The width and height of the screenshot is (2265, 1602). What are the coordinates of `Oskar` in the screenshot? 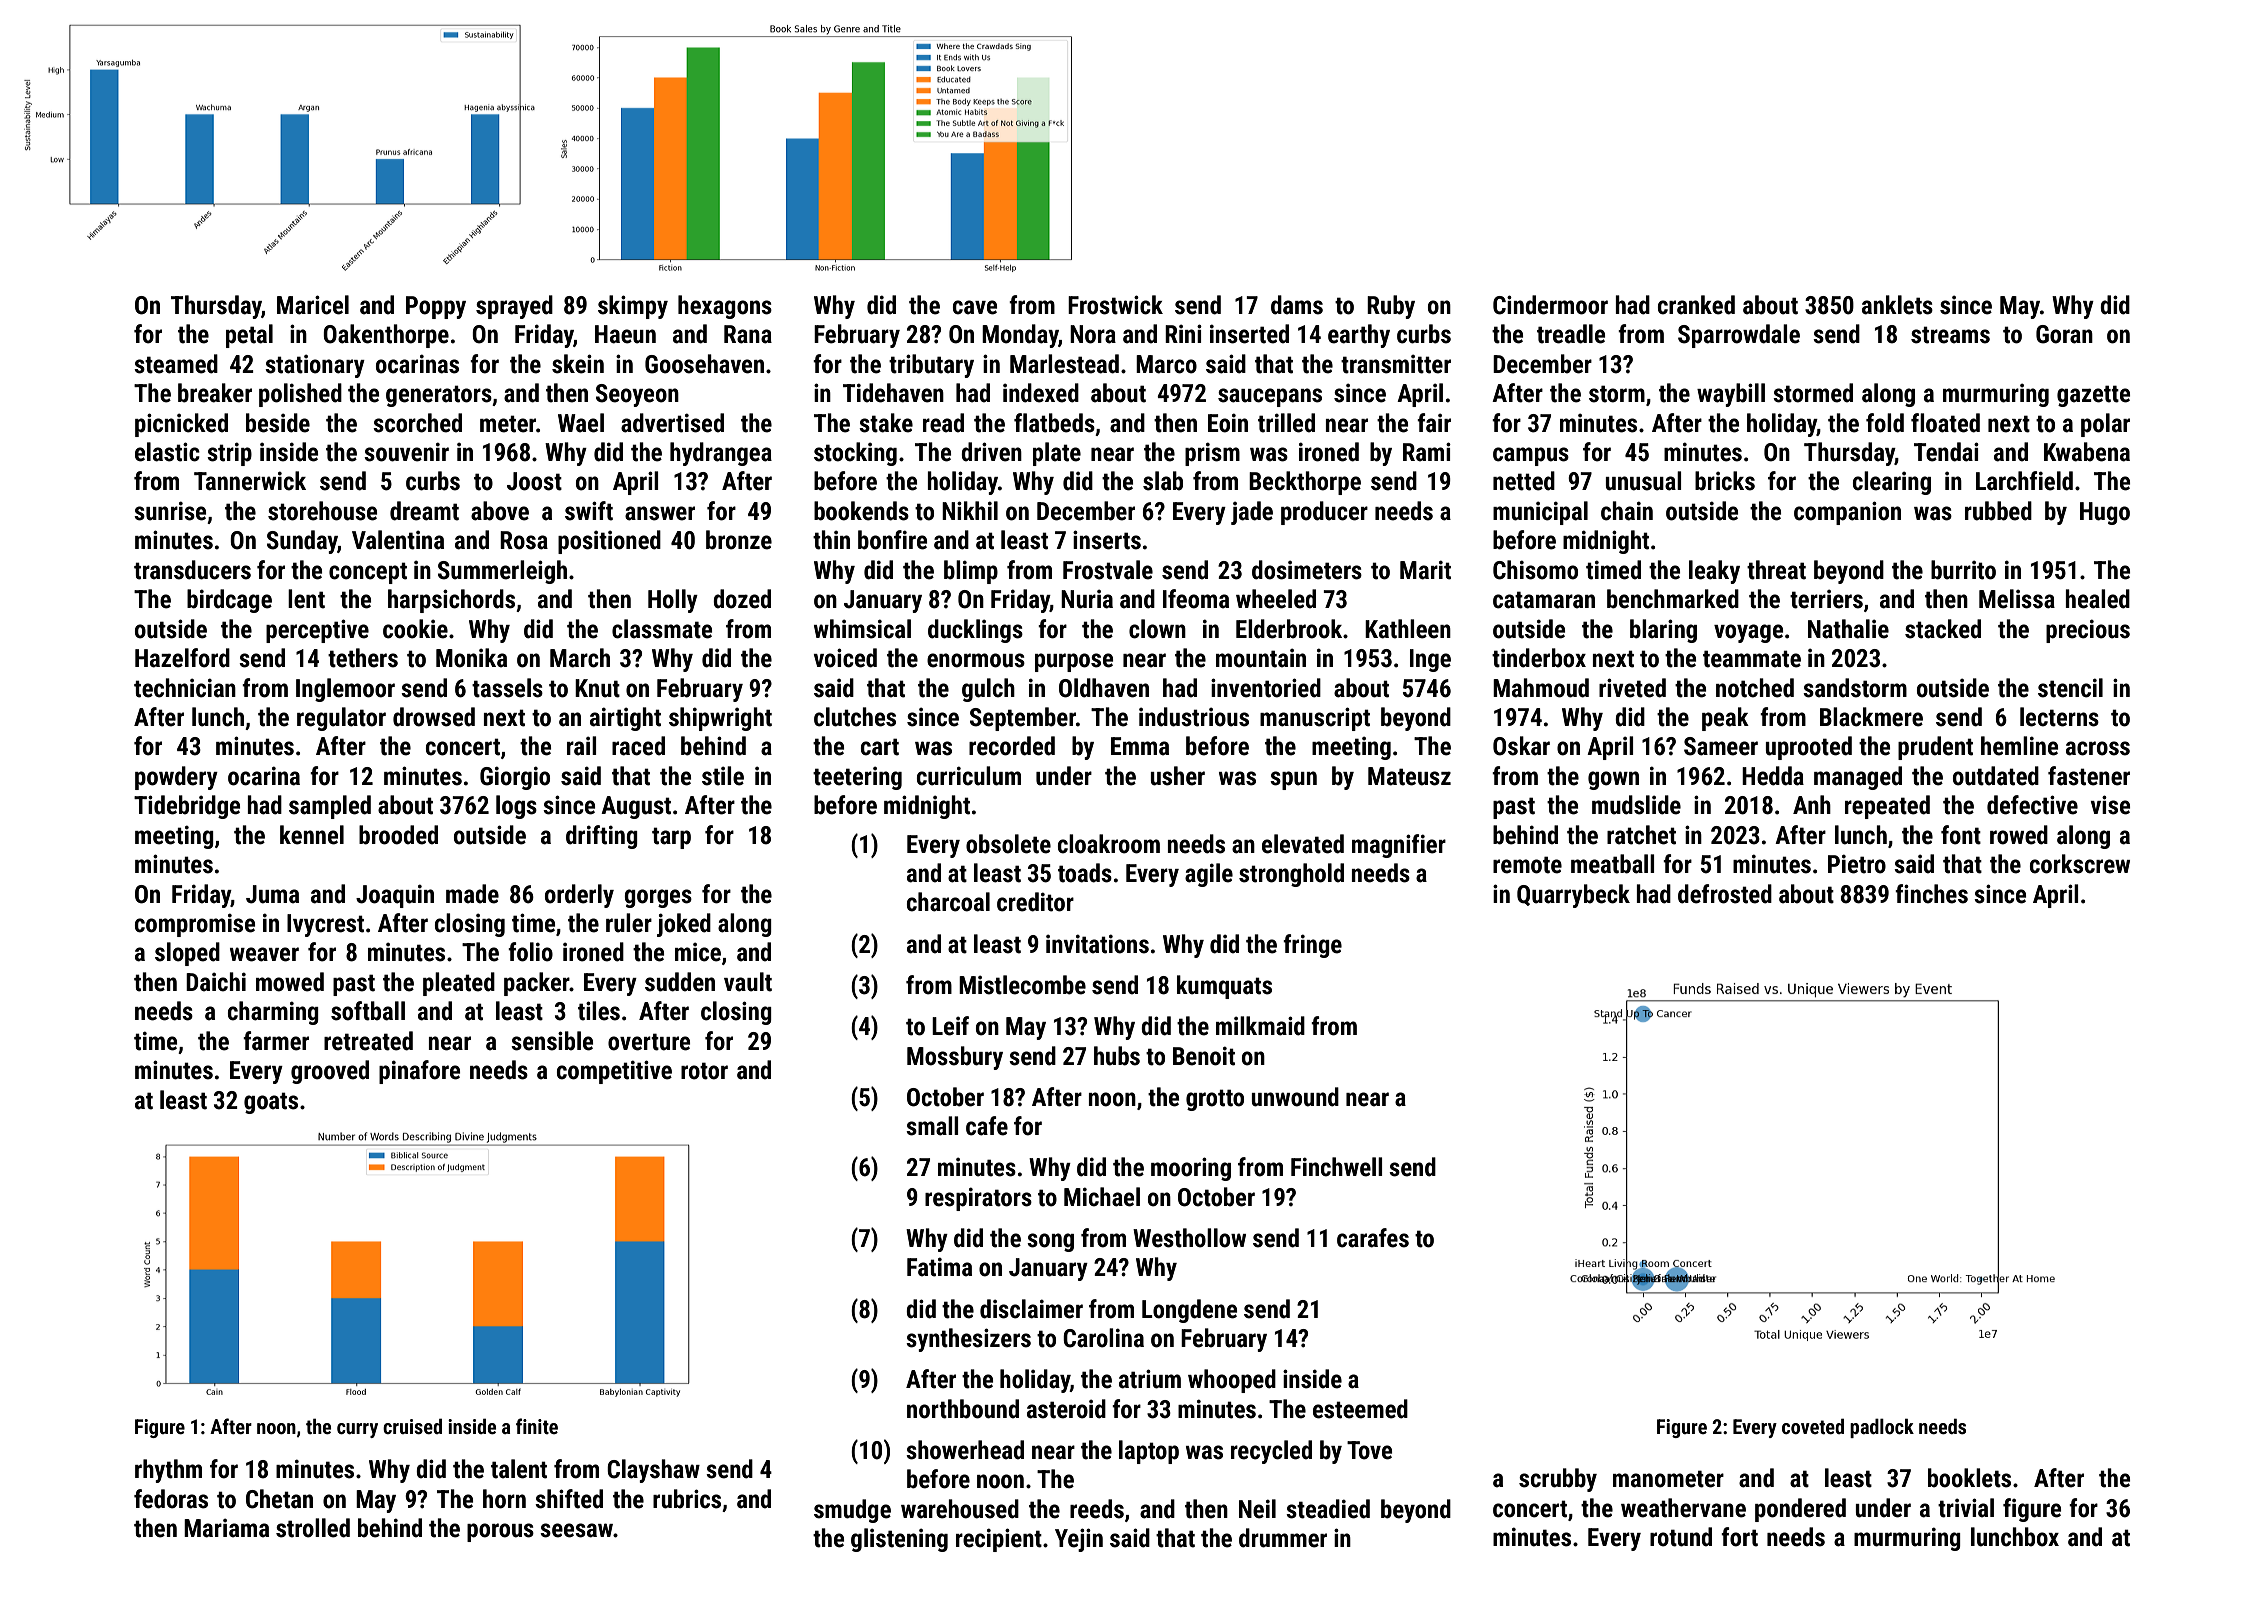 It's located at (1521, 746).
